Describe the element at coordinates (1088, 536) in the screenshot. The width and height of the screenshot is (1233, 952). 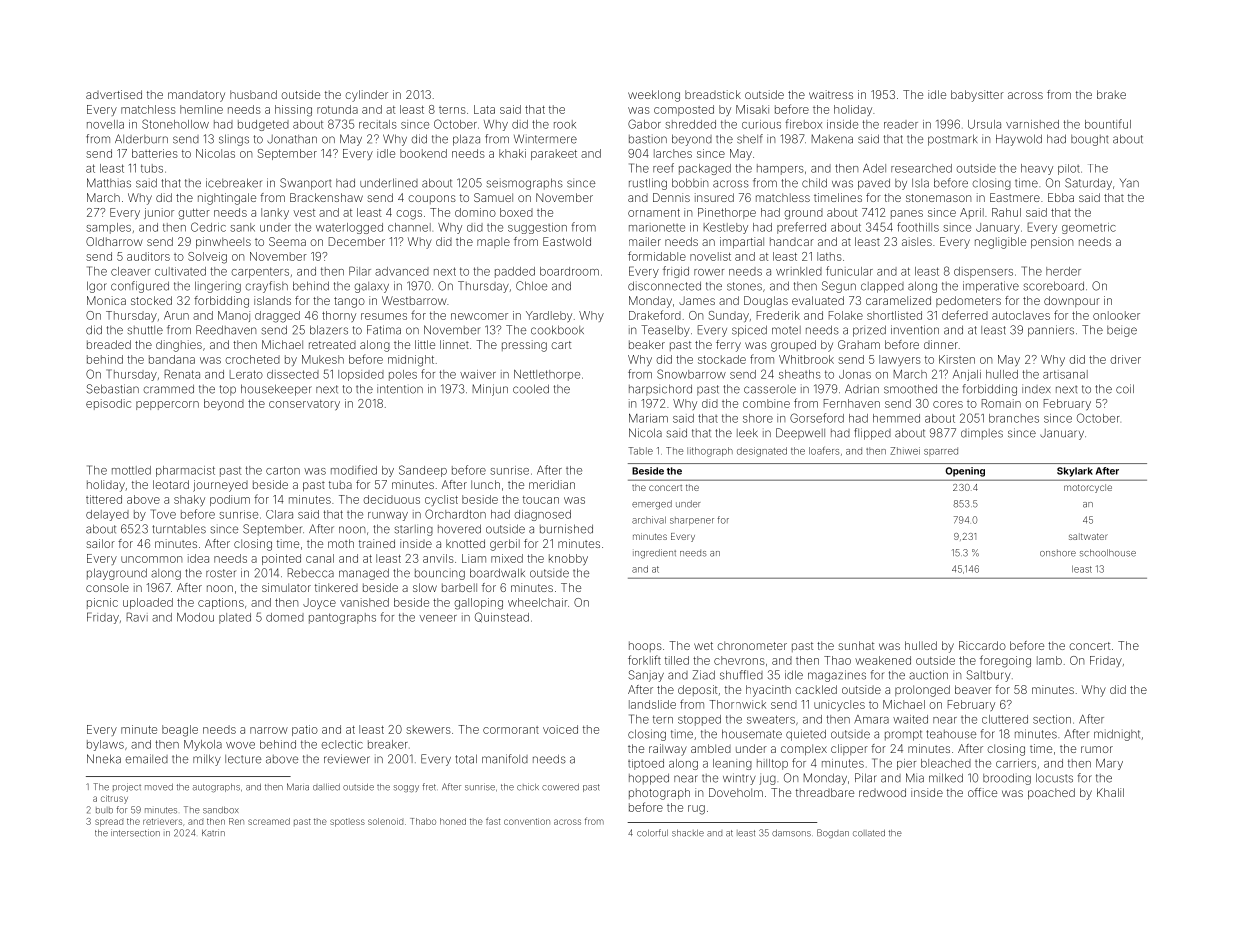
I see `saltwater` at that location.
